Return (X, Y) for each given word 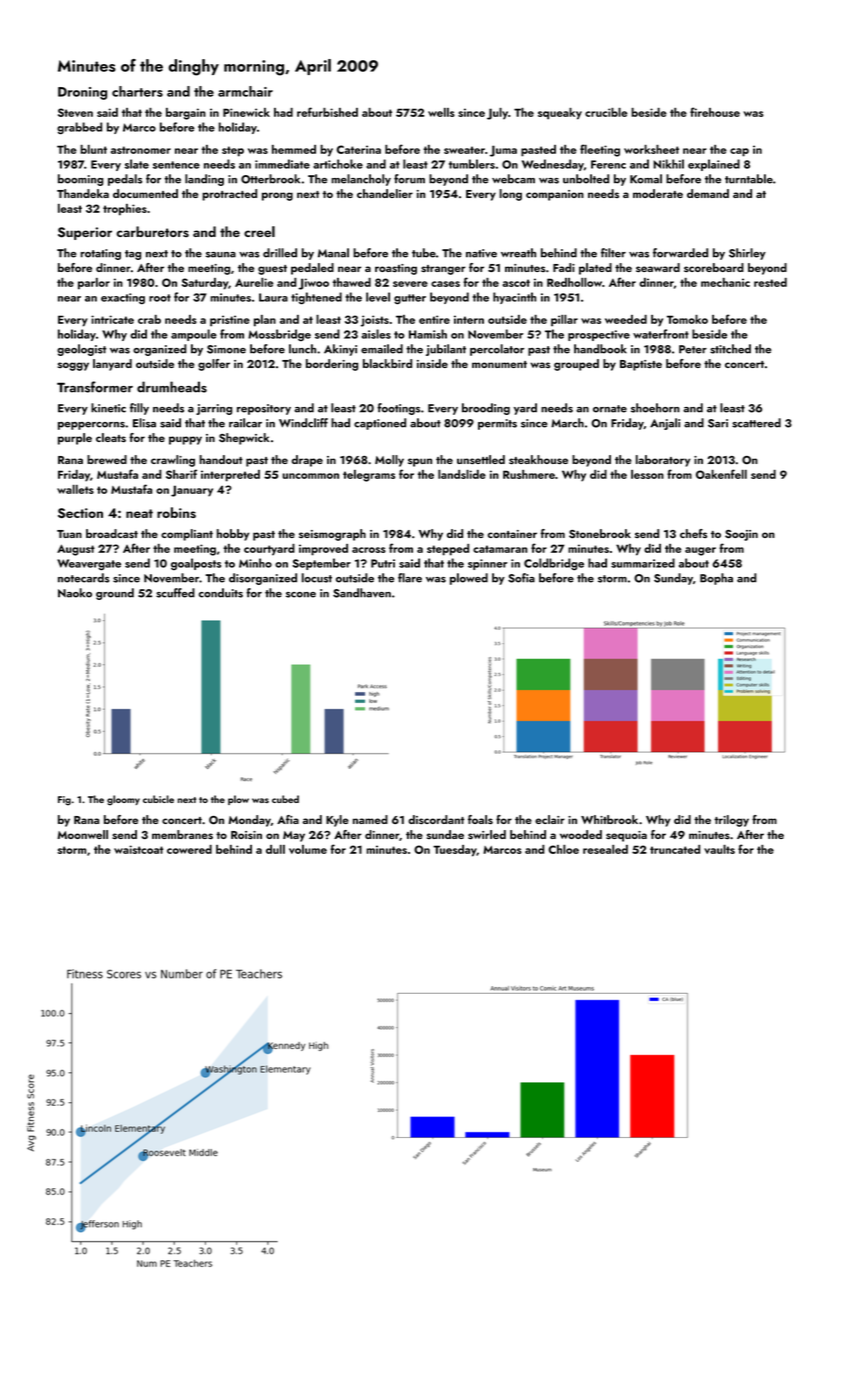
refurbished (327, 112)
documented (145, 193)
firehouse (715, 112)
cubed (285, 799)
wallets (75, 489)
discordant (436, 819)
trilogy (731, 821)
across (369, 550)
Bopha (716, 579)
